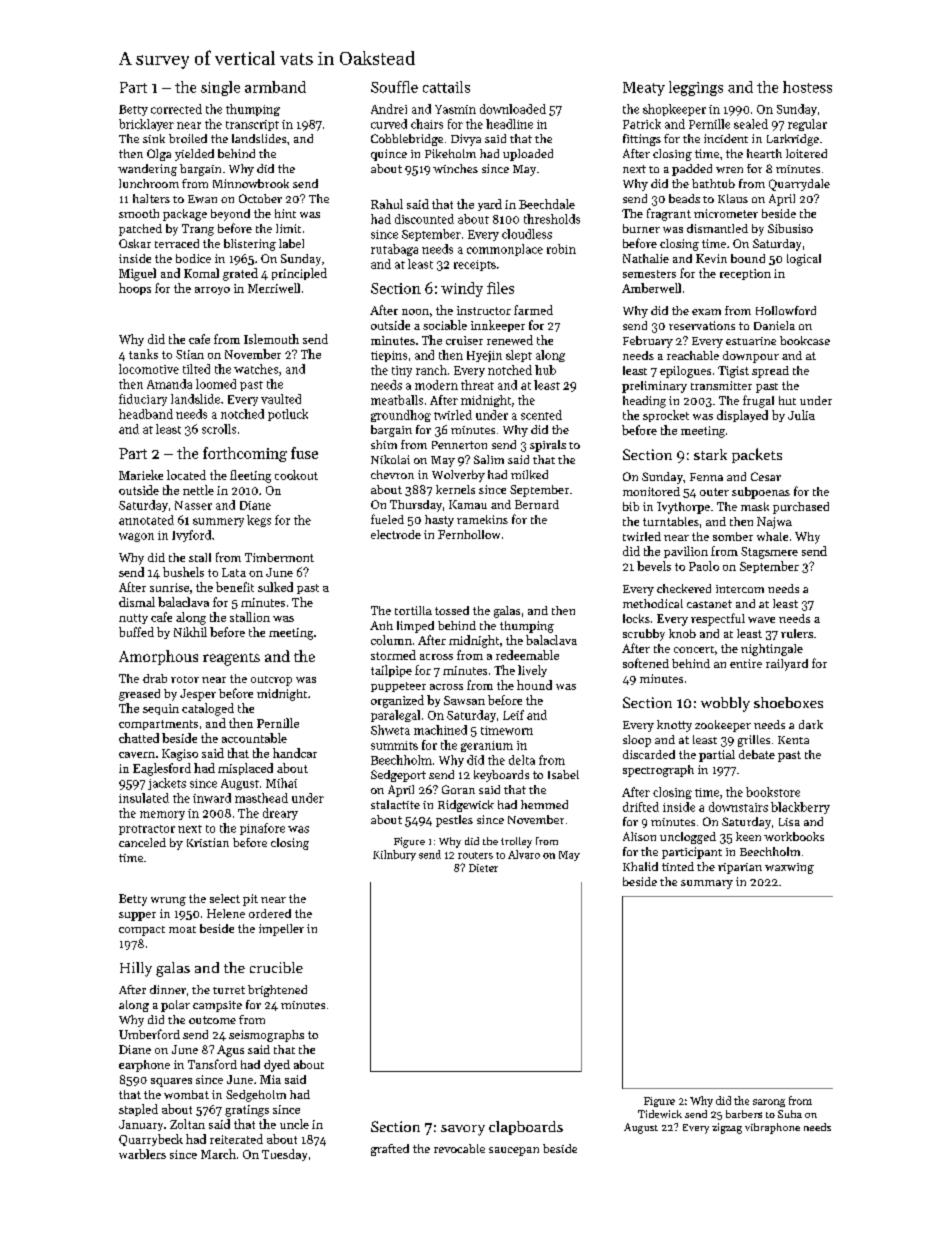  Describe the element at coordinates (247, 1111) in the screenshot. I see `gratings` at that location.
